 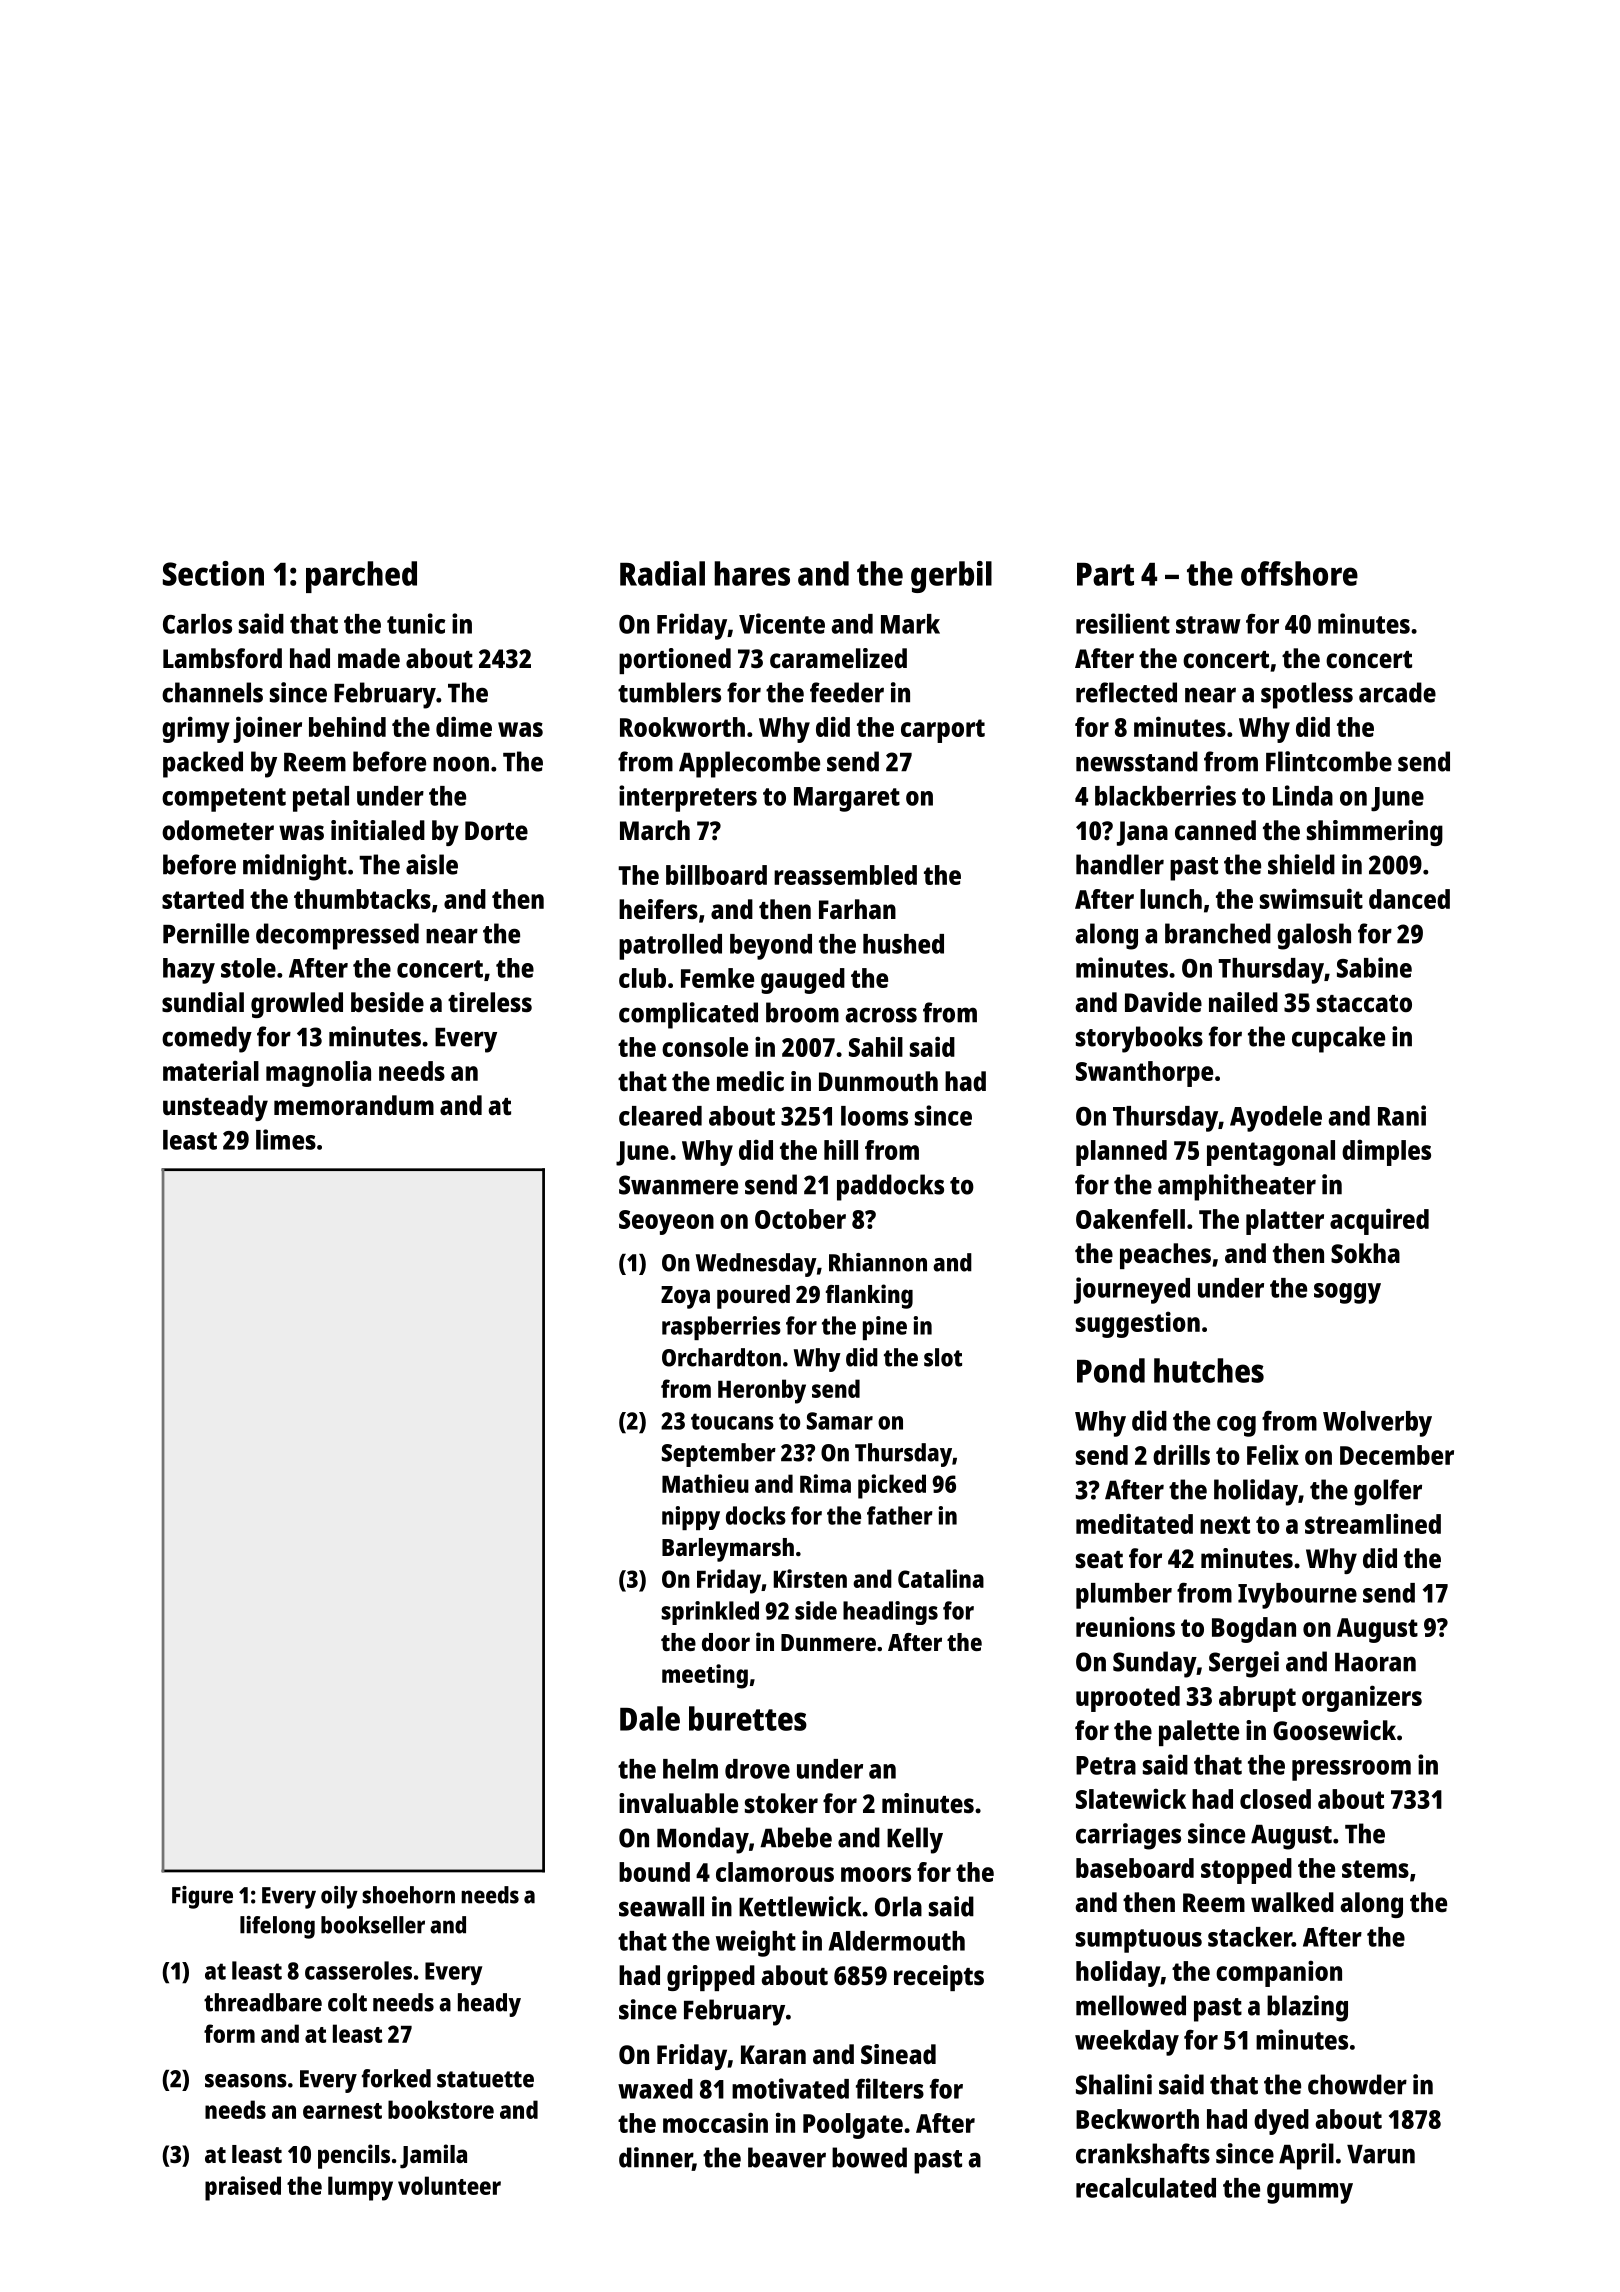 What do you see at coordinates (748, 1718) in the image?
I see `burettes` at bounding box center [748, 1718].
